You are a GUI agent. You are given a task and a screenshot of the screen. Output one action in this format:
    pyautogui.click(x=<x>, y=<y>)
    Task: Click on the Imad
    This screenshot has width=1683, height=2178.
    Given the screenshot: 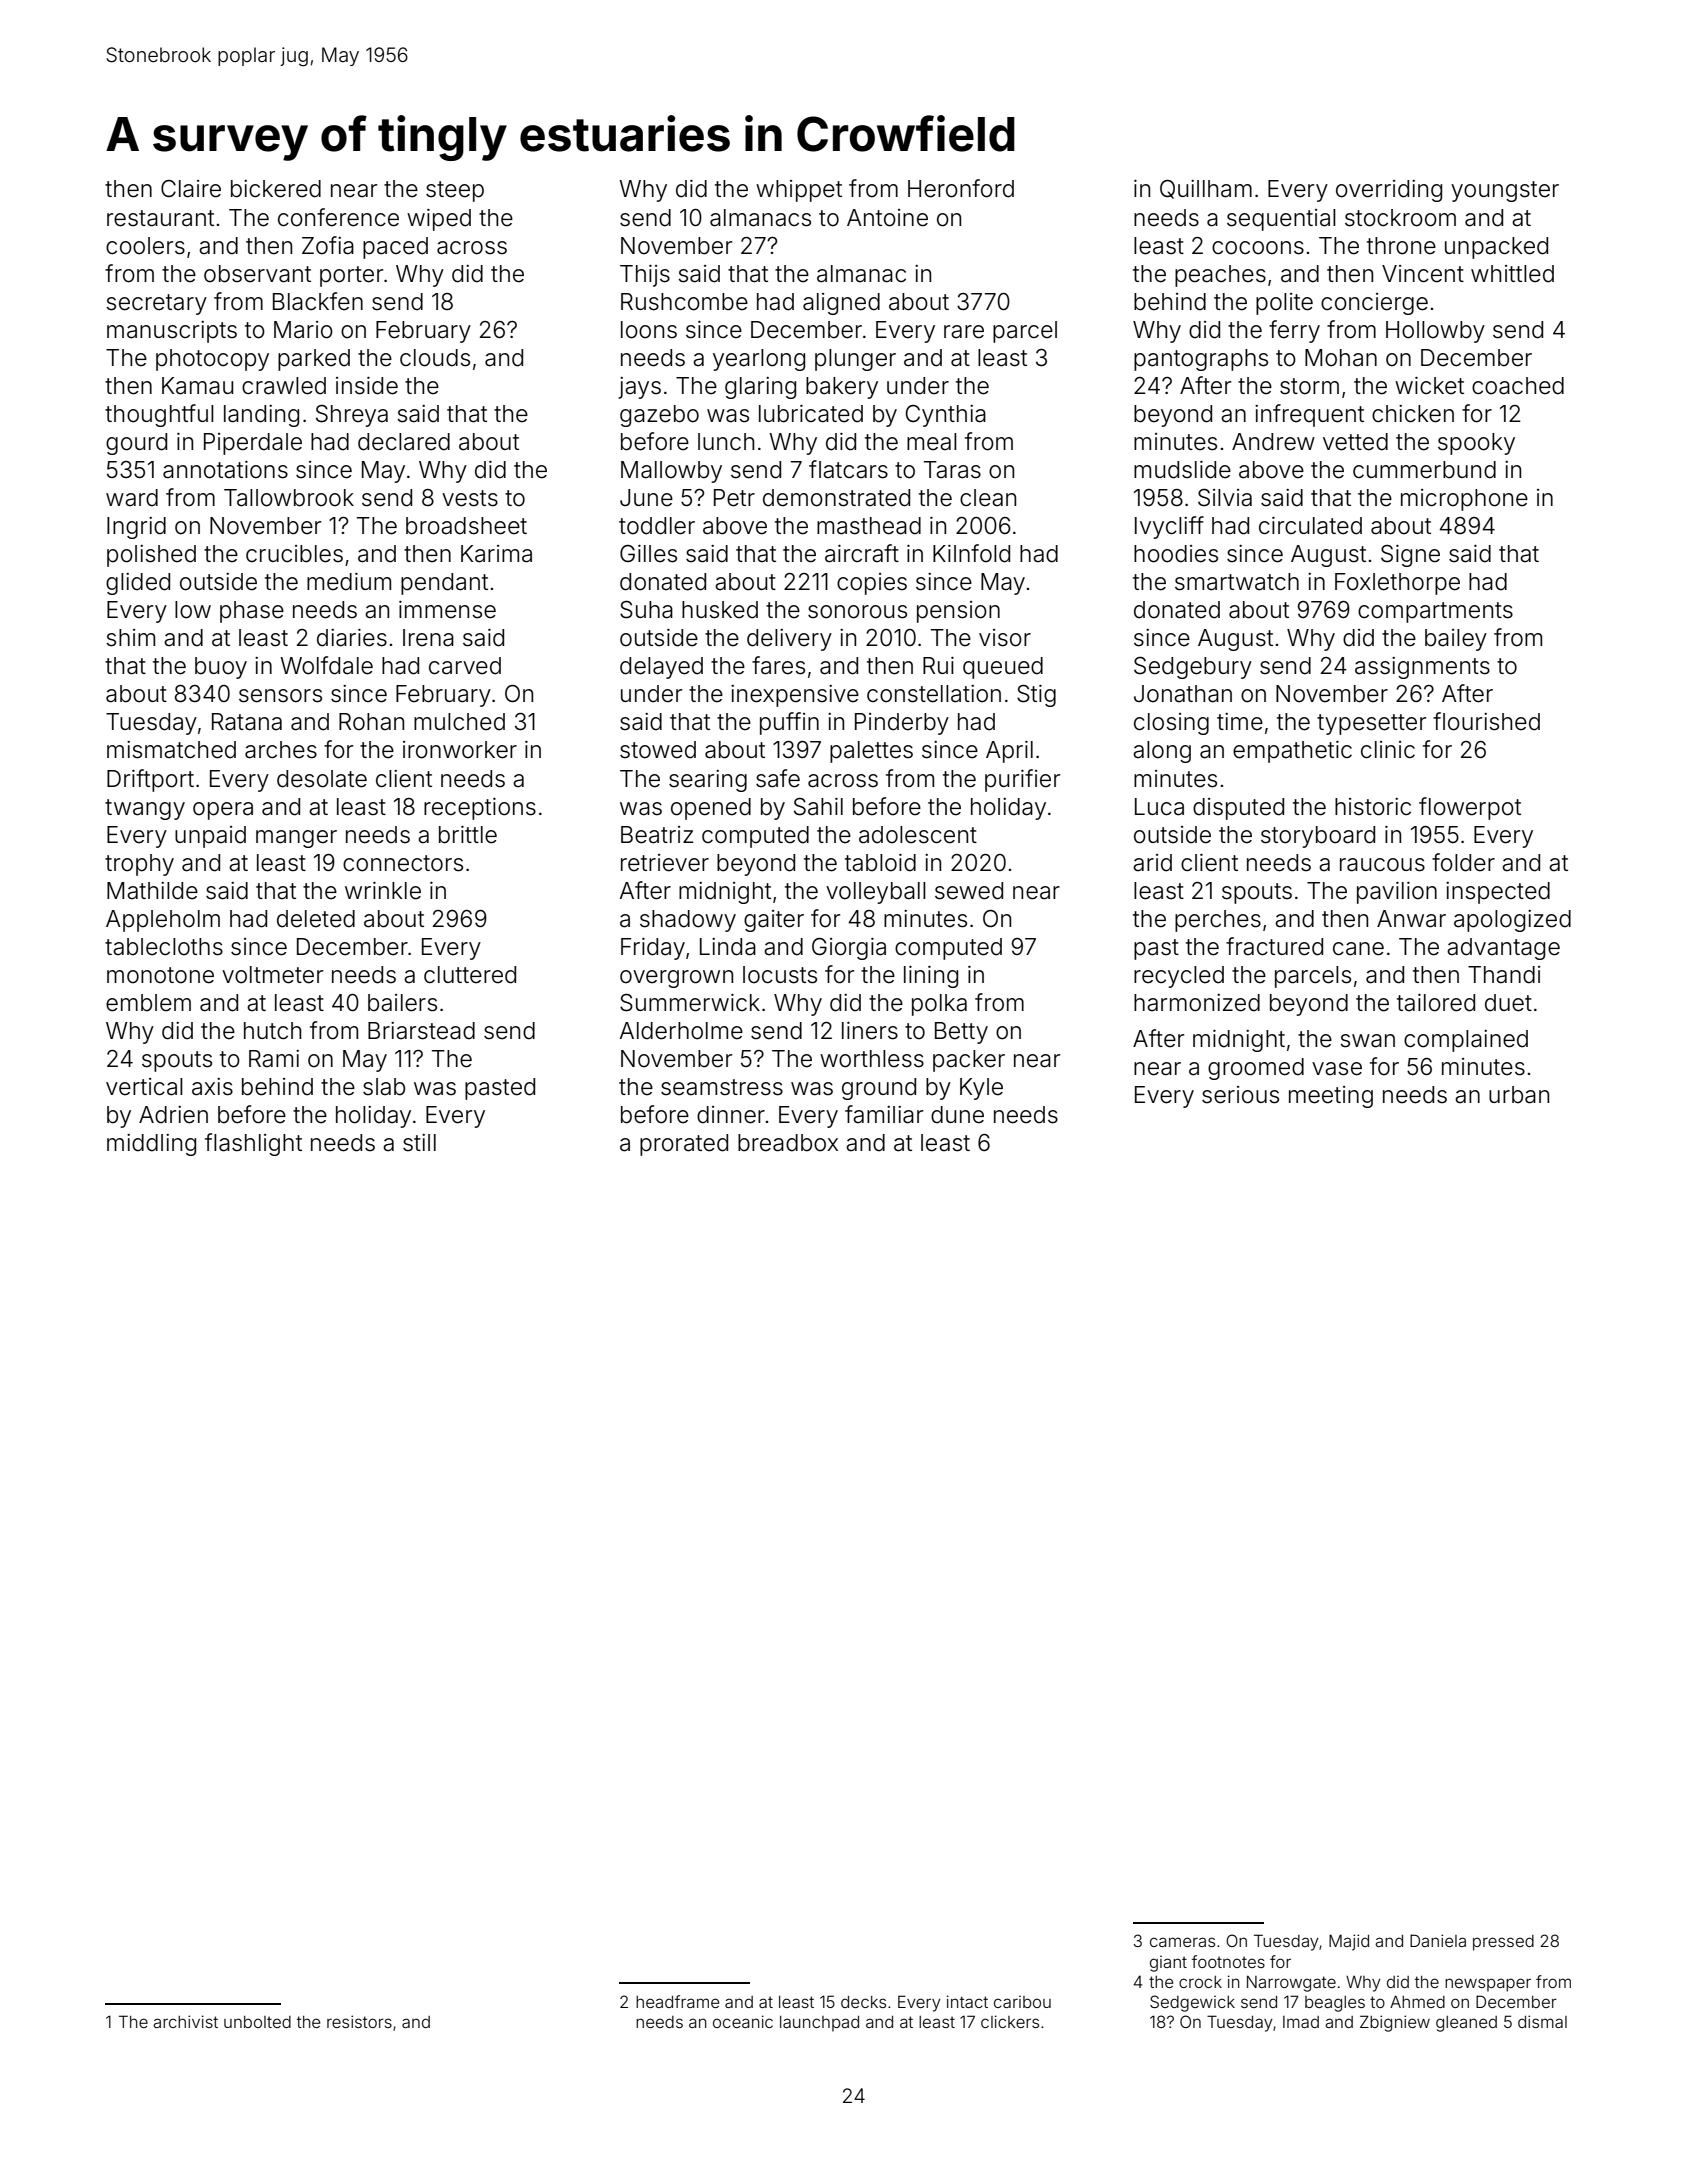 What is the action you would take?
    pyautogui.click(x=1301, y=2022)
